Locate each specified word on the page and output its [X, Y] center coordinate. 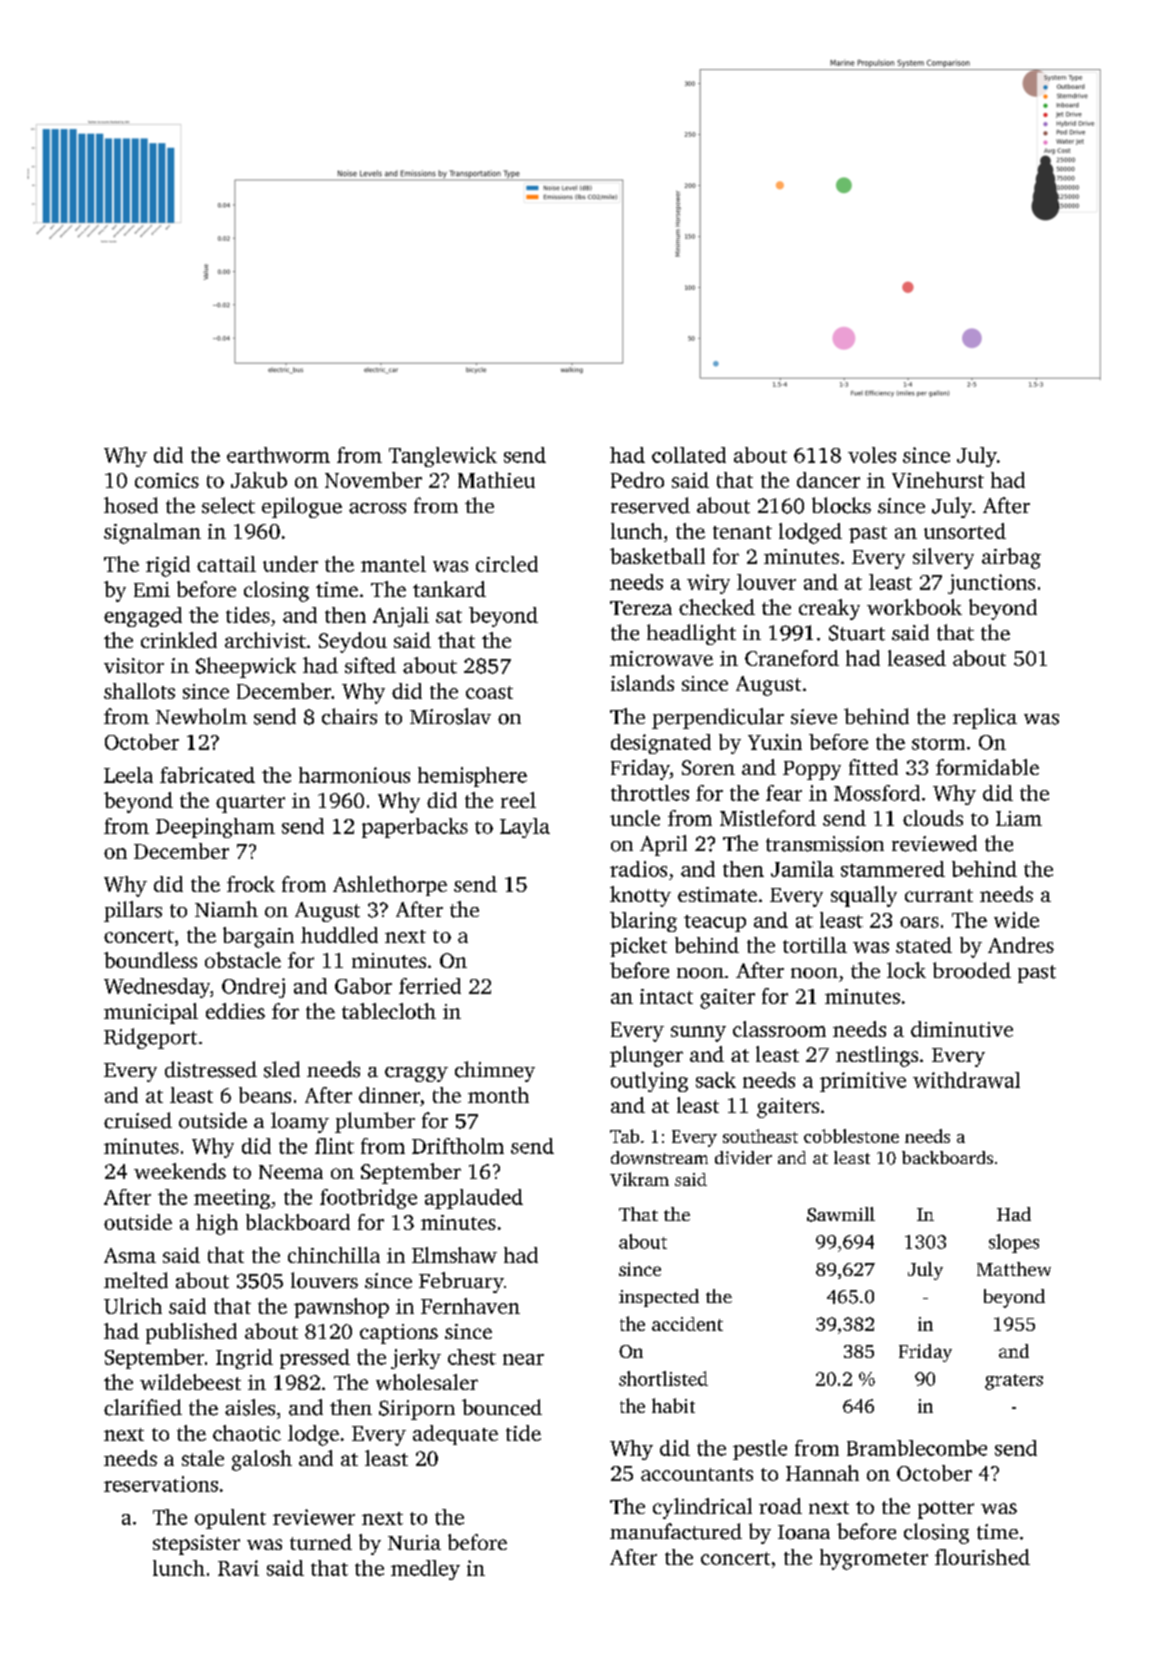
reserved [650, 505]
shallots [139, 691]
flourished [982, 1557]
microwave [661, 658]
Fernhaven [470, 1306]
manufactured [676, 1531]
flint [334, 1146]
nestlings [877, 1056]
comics [167, 480]
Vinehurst [938, 480]
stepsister [196, 1545]
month [498, 1095]
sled [282, 1069]
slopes [1014, 1243]
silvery [943, 558]
